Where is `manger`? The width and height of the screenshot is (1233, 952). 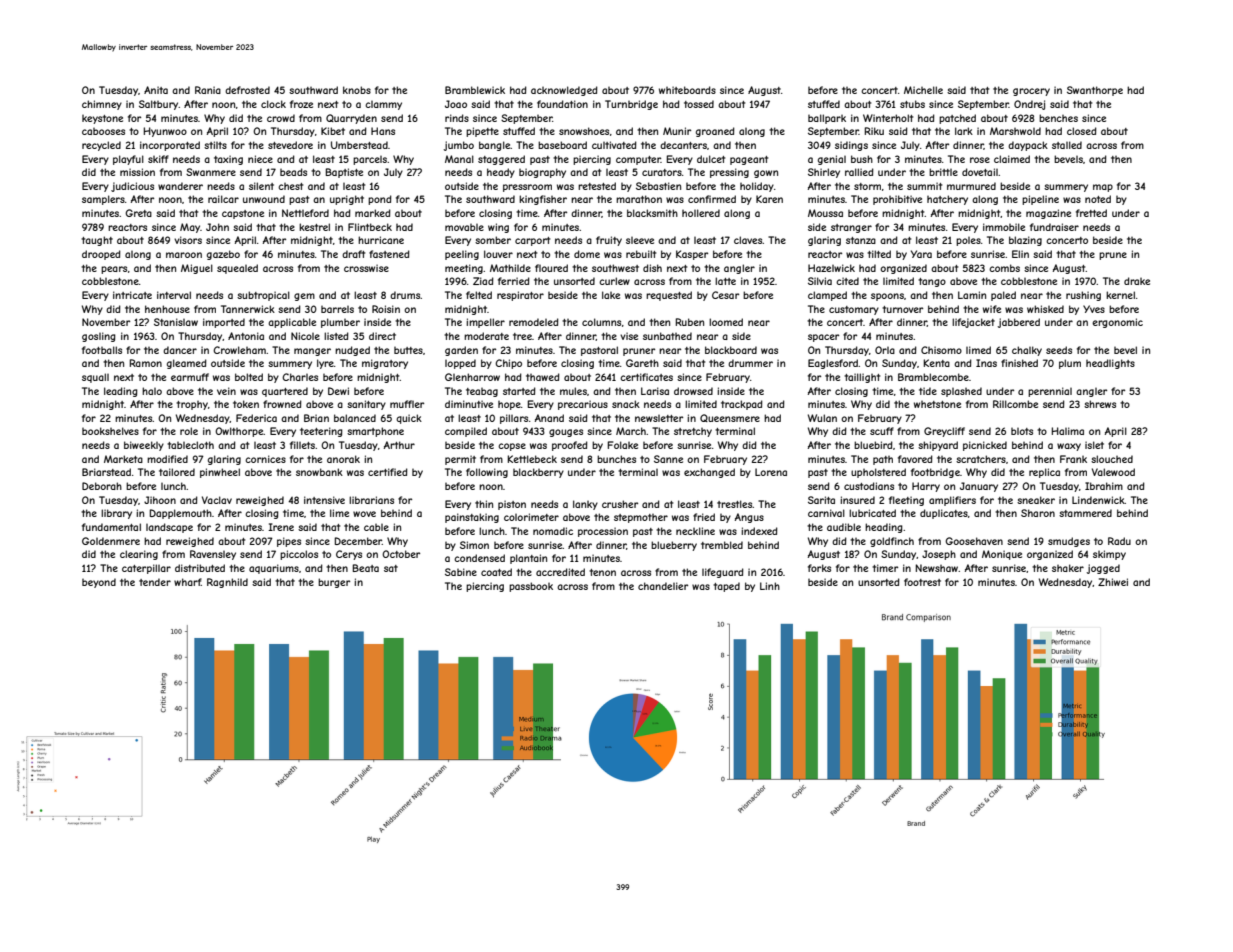 manger is located at coordinates (312, 352).
